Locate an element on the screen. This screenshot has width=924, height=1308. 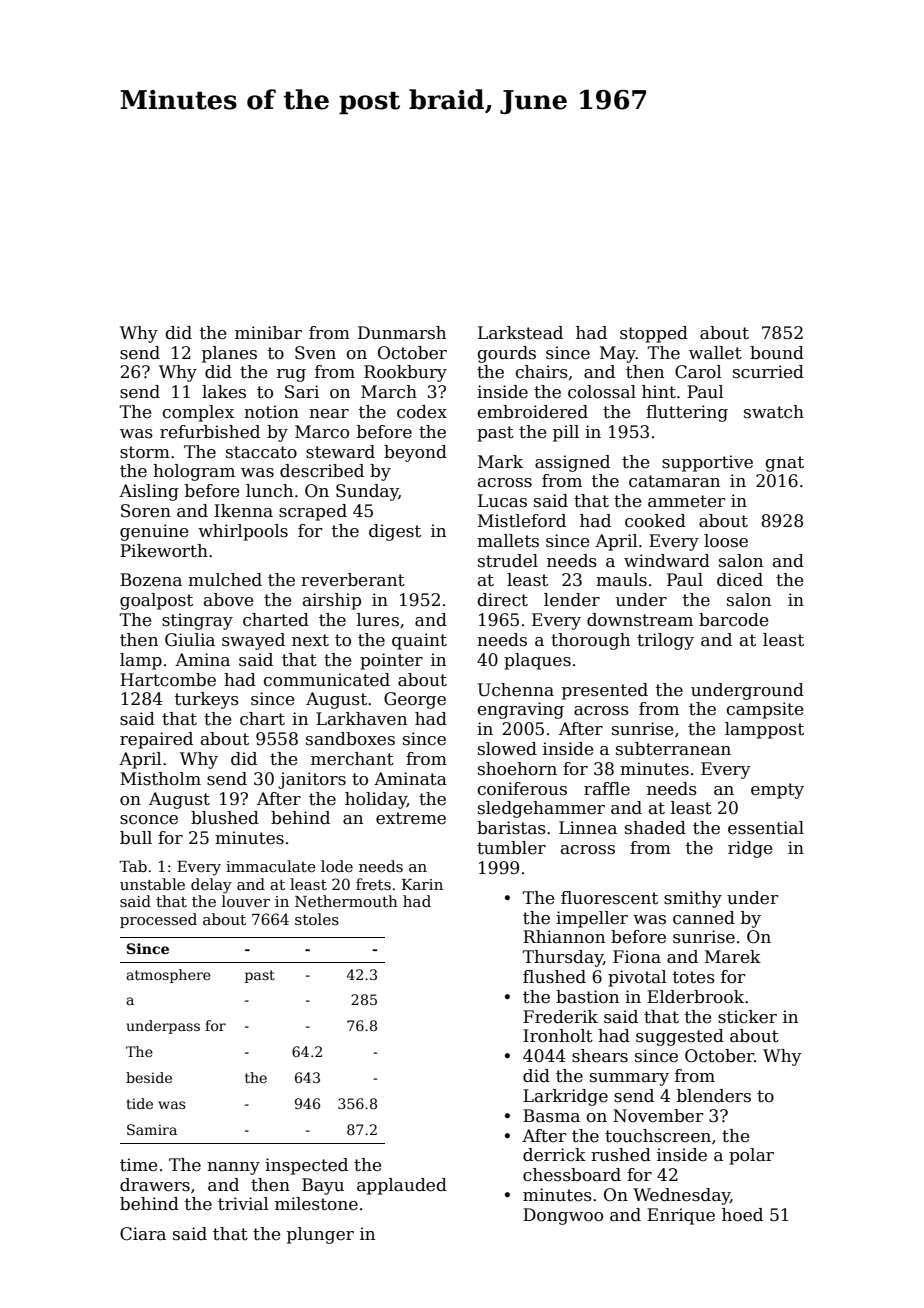
lures is located at coordinates (378, 620).
